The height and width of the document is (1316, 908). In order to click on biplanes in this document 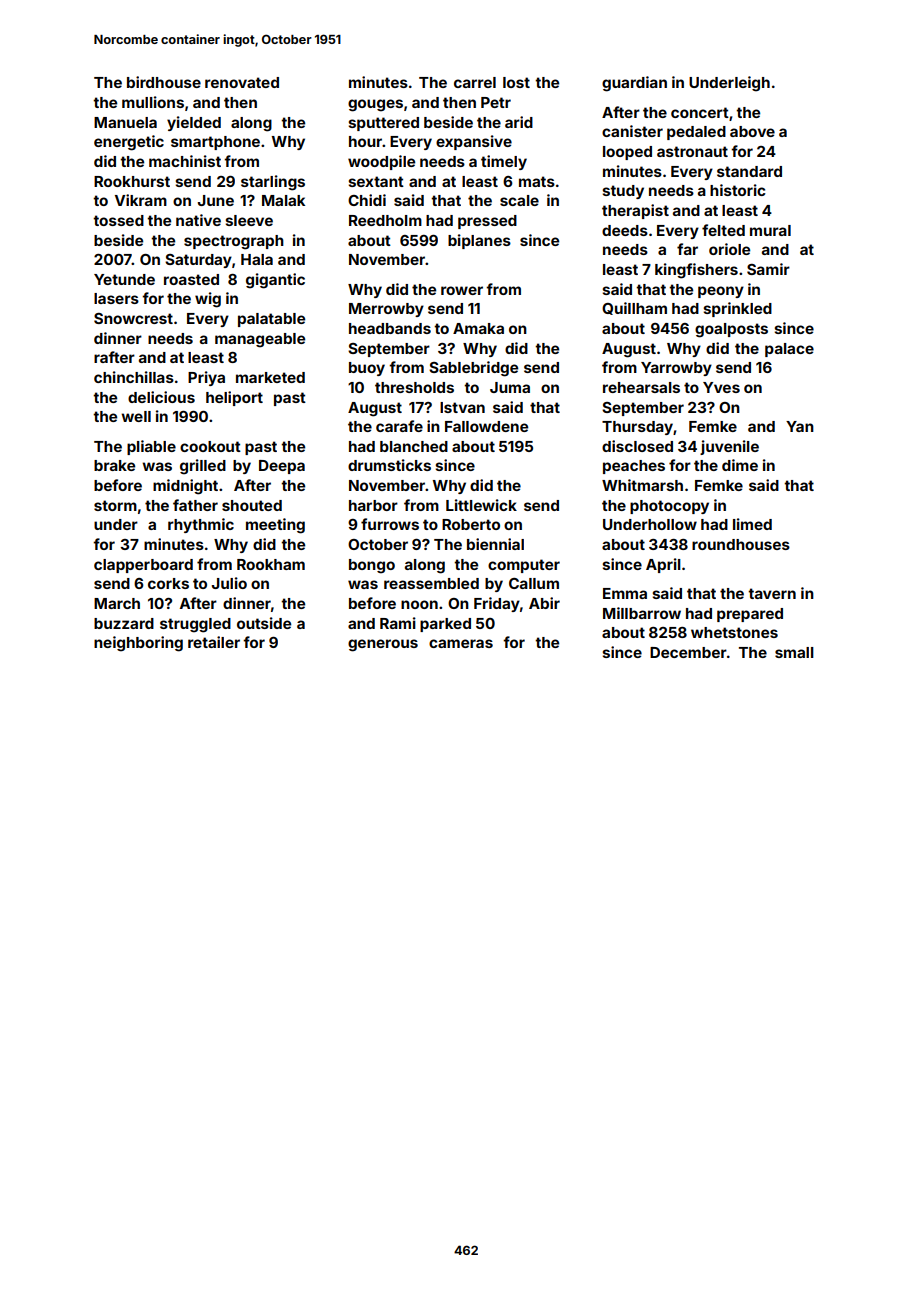, I will do `click(479, 241)`.
